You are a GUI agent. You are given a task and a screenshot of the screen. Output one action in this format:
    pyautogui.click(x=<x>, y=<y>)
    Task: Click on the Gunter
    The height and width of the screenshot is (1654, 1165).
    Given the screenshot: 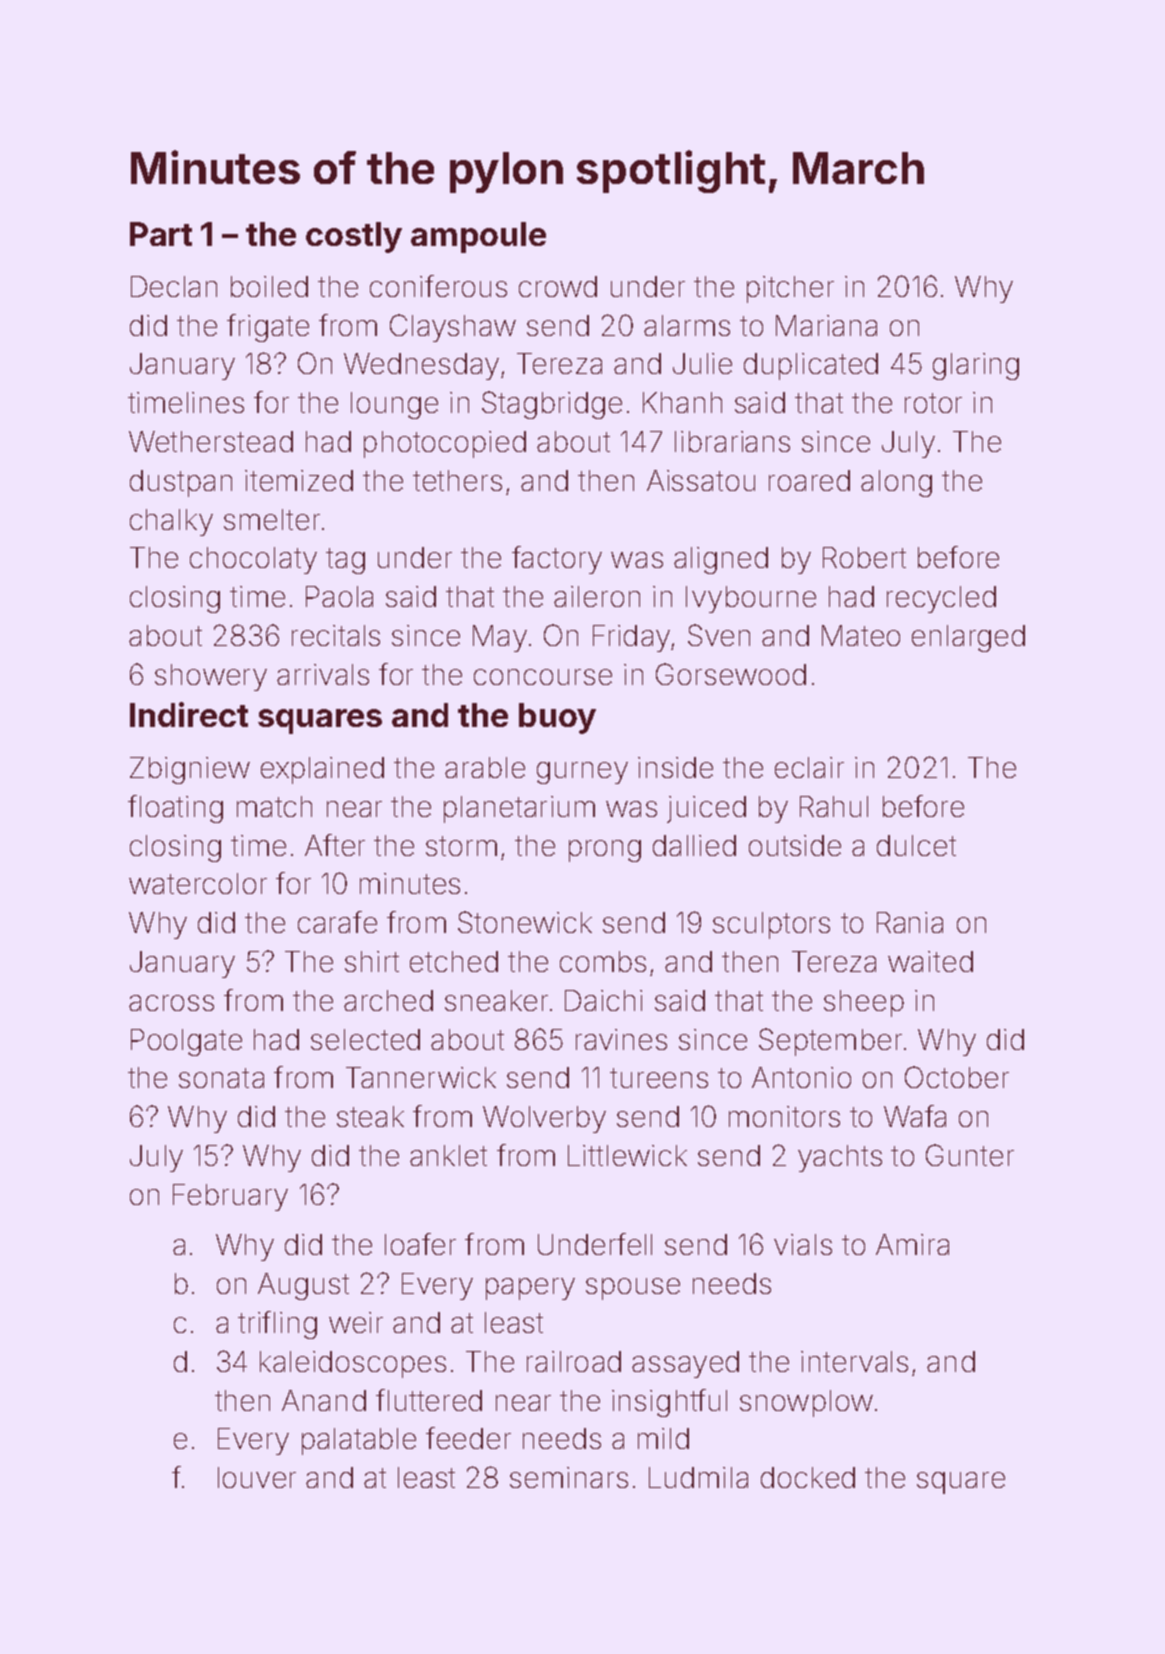 What is the action you would take?
    pyautogui.click(x=970, y=1155)
